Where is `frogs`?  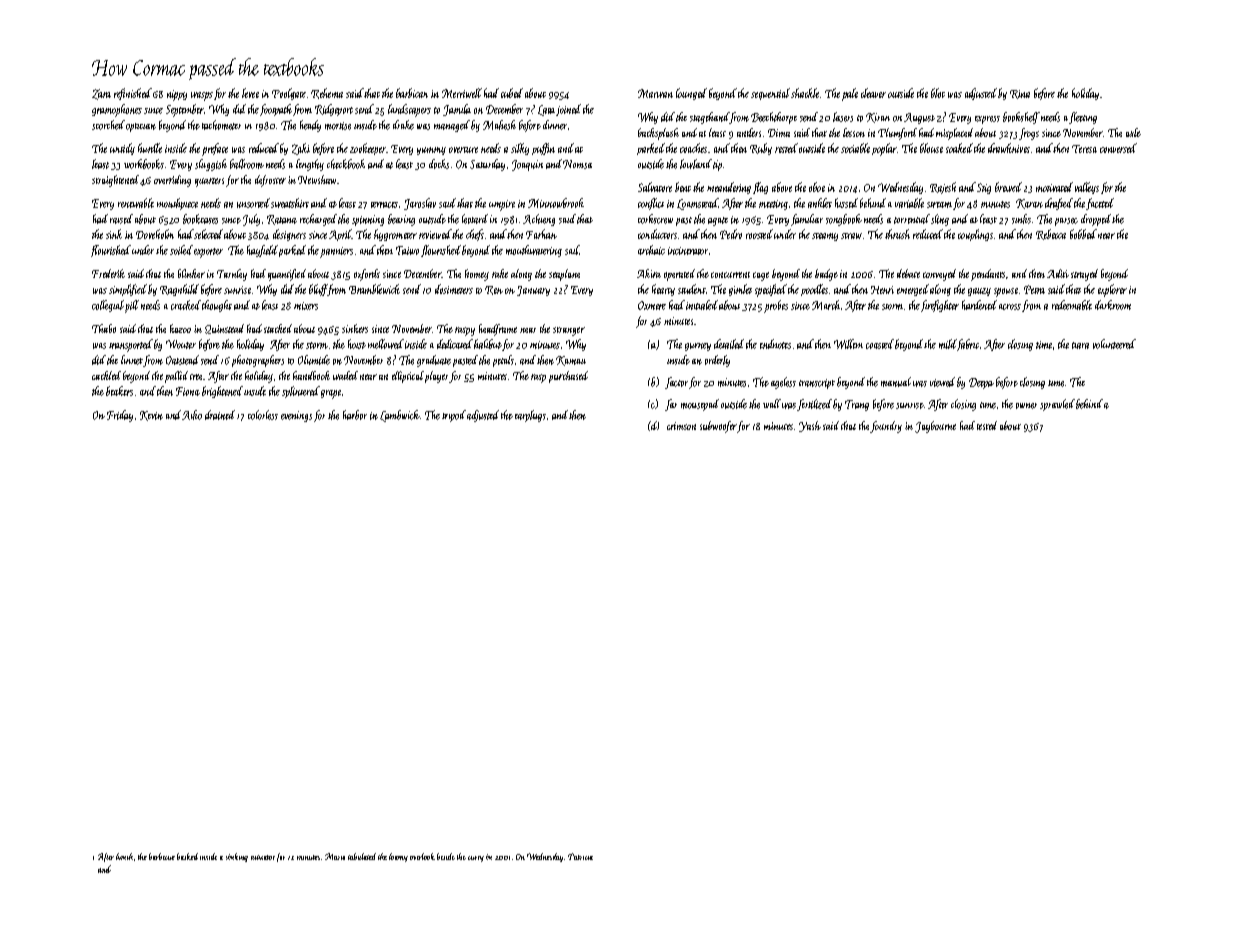
frogs is located at coordinates (1029, 134).
